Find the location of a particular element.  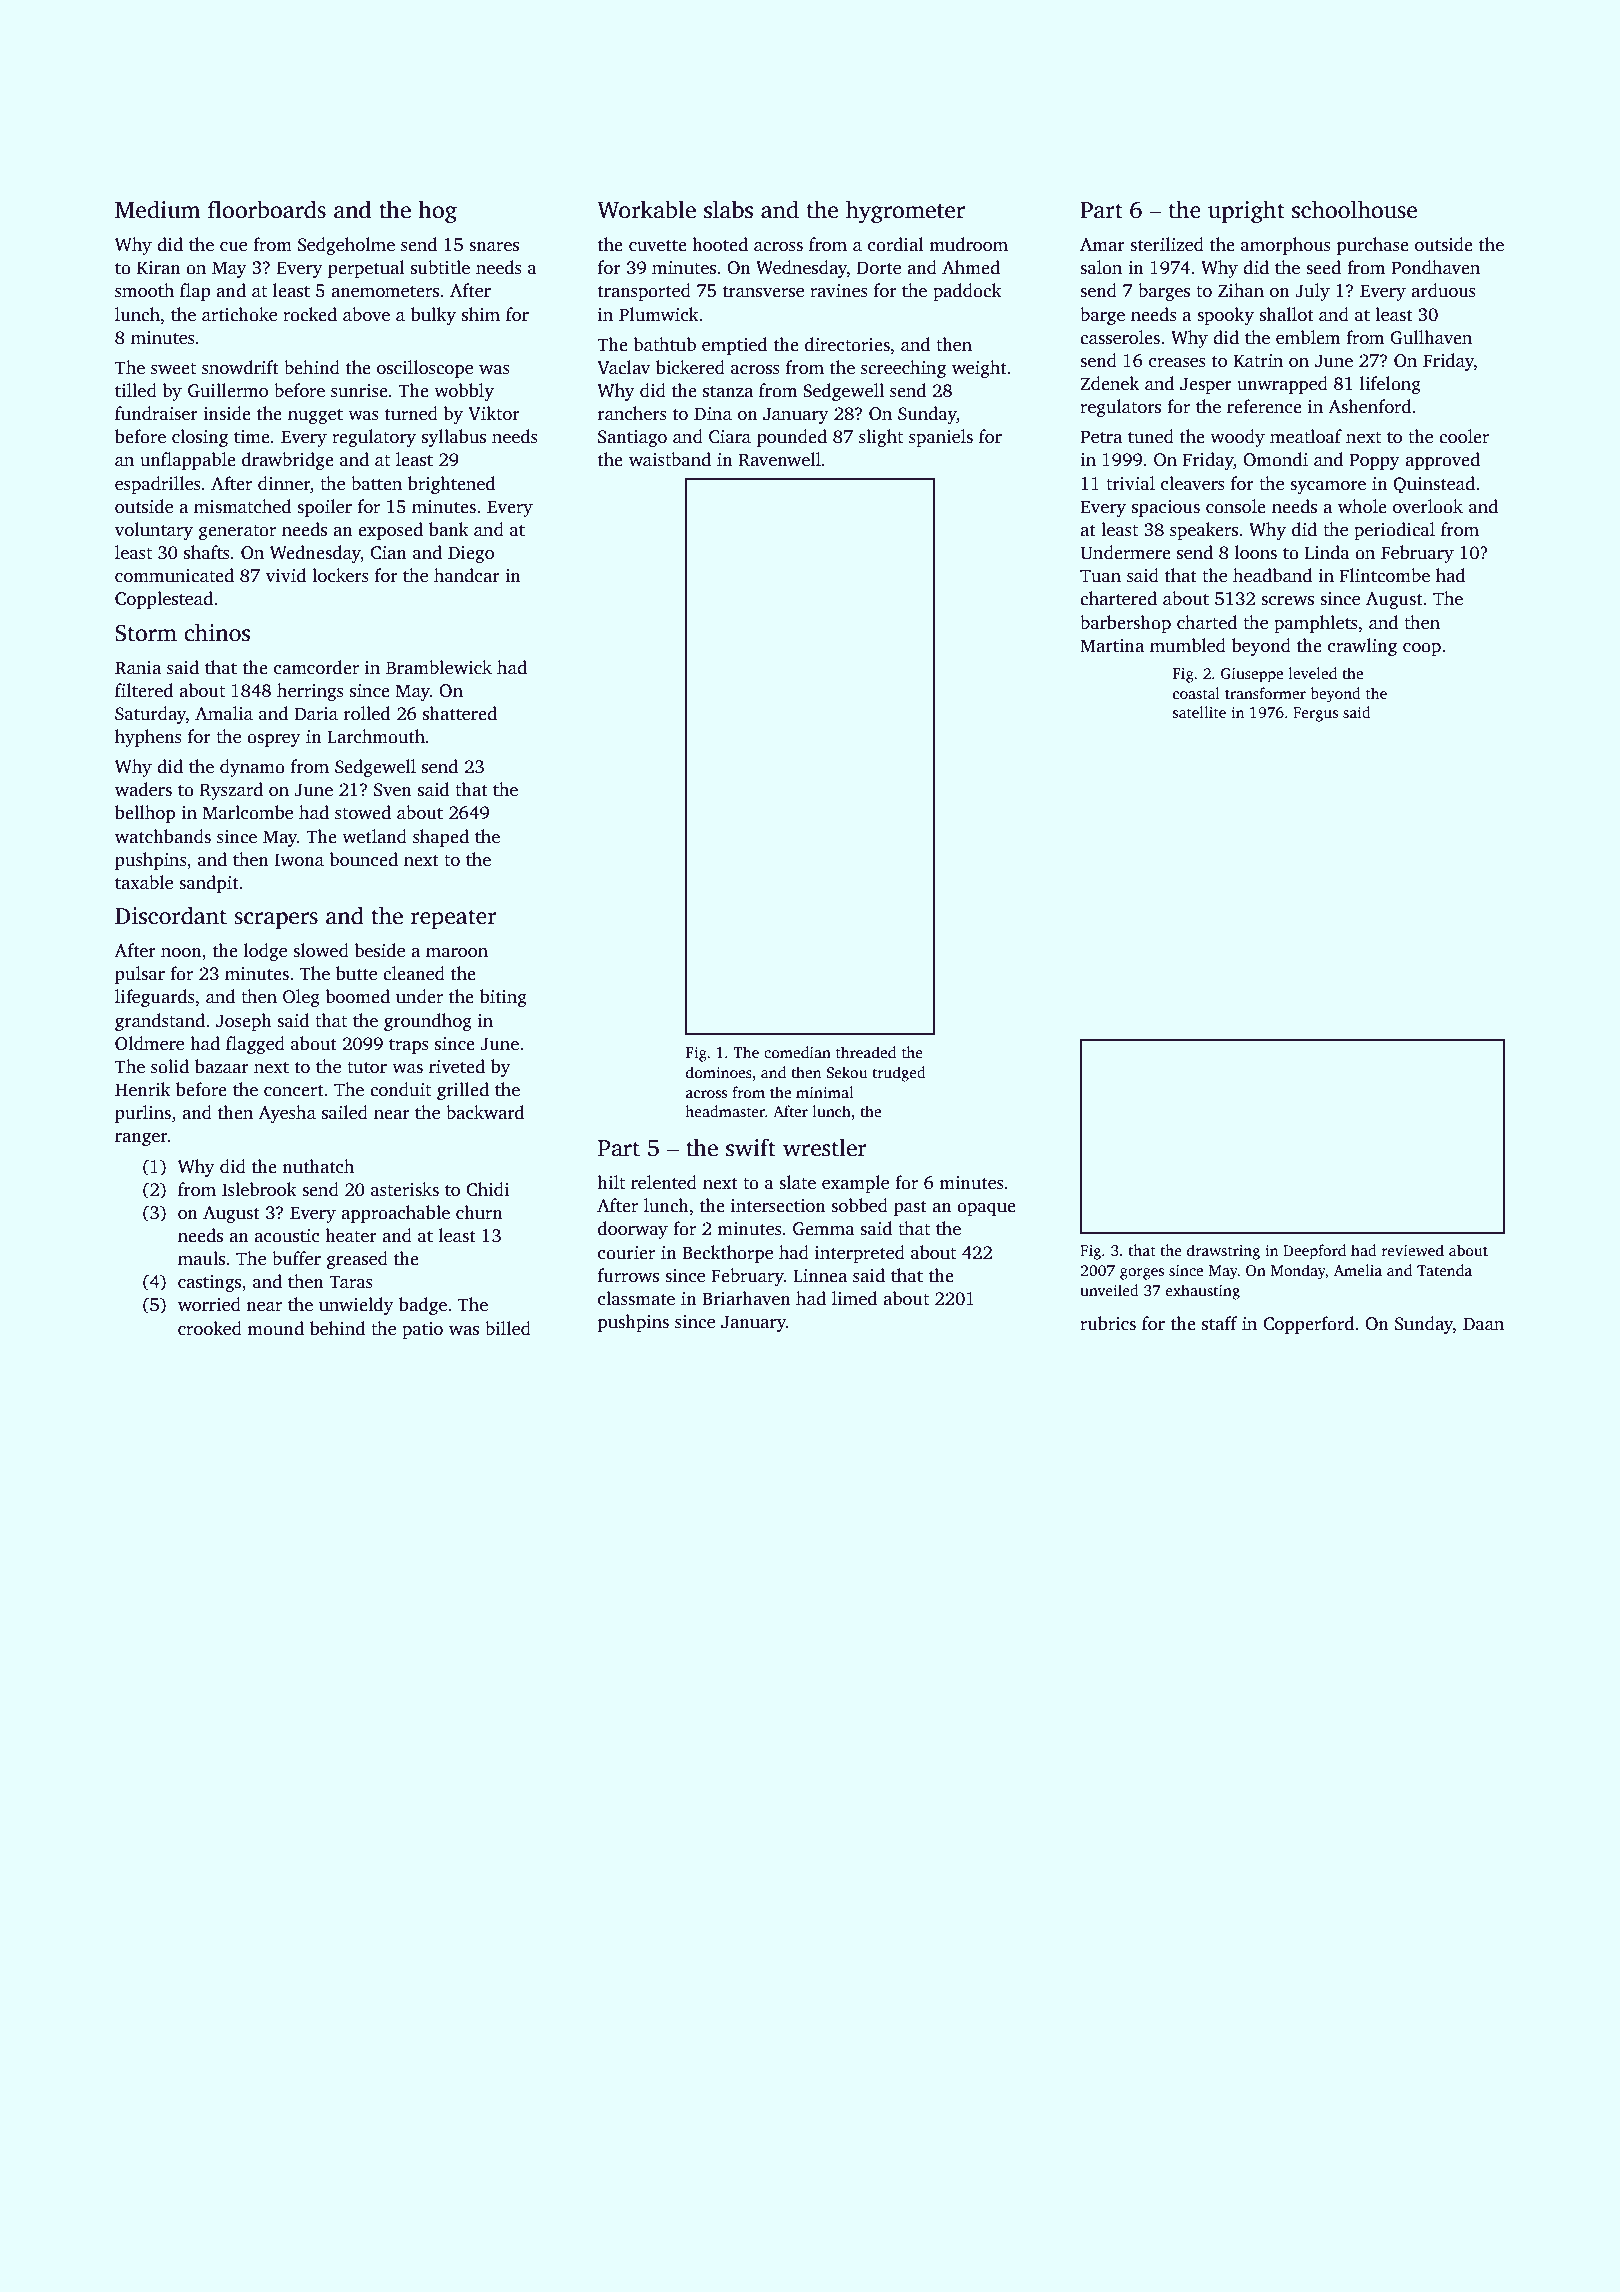

limed is located at coordinates (855, 1298).
